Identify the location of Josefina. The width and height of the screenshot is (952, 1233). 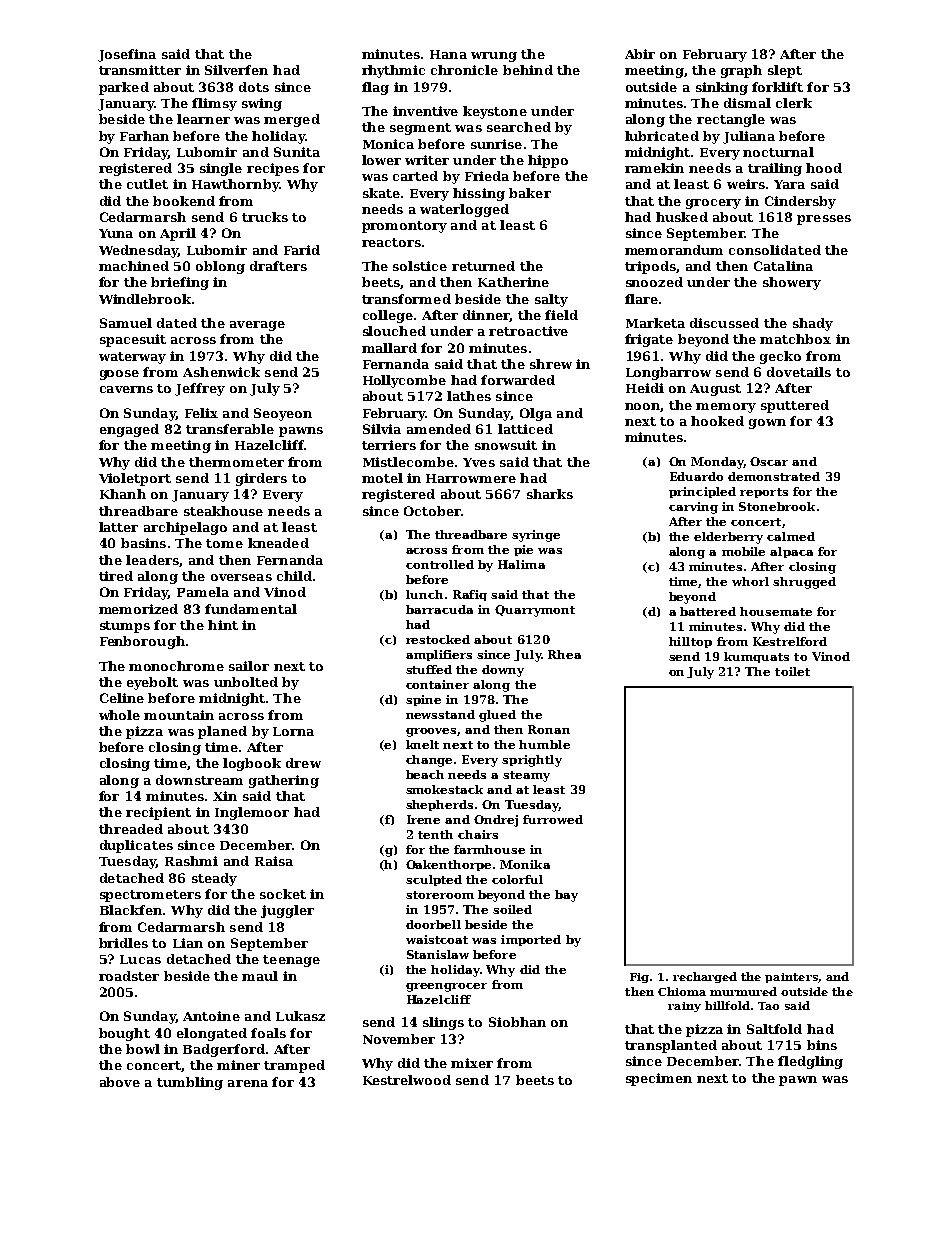
(127, 55).
